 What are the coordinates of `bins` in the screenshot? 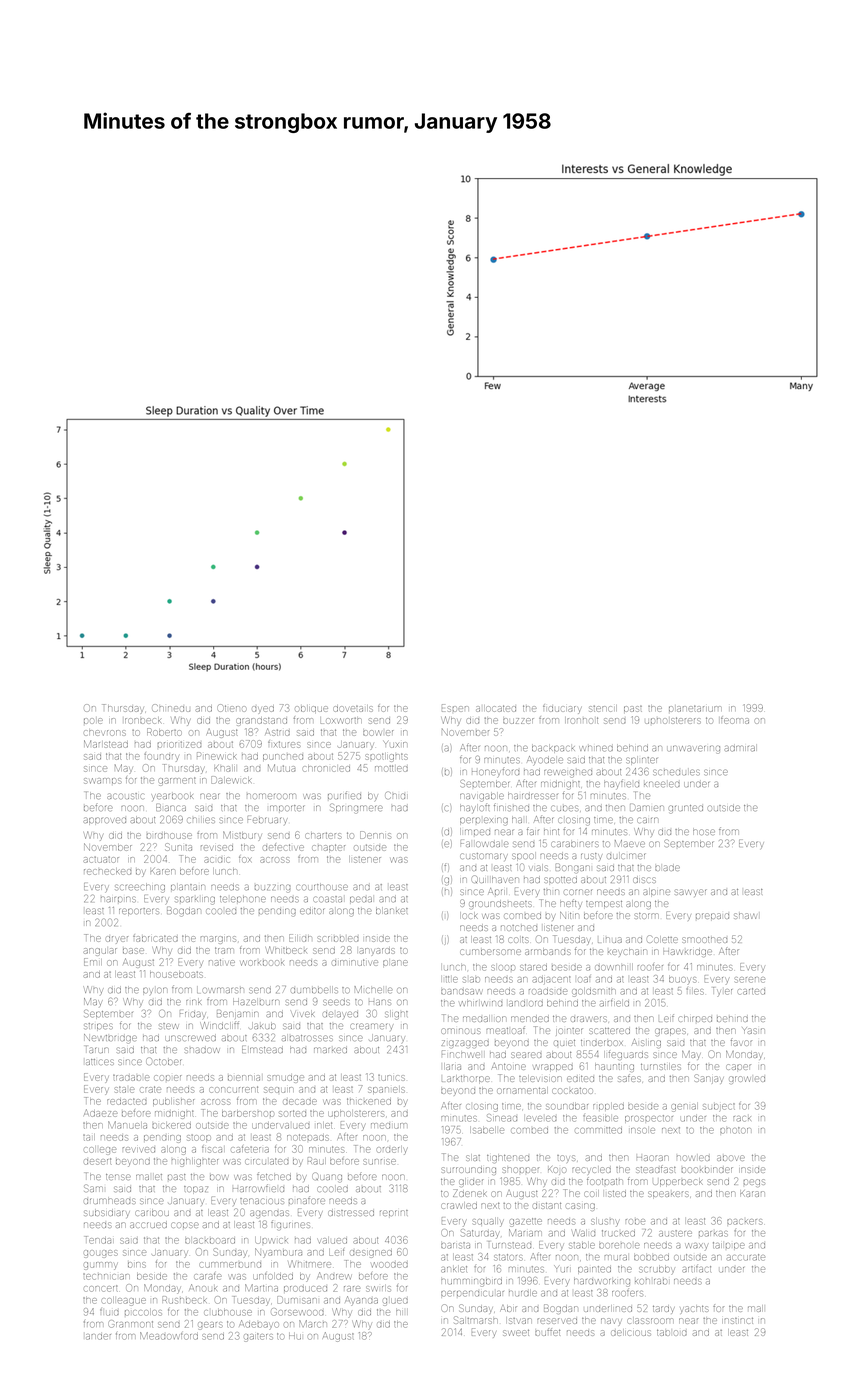 It's located at (137, 1265).
